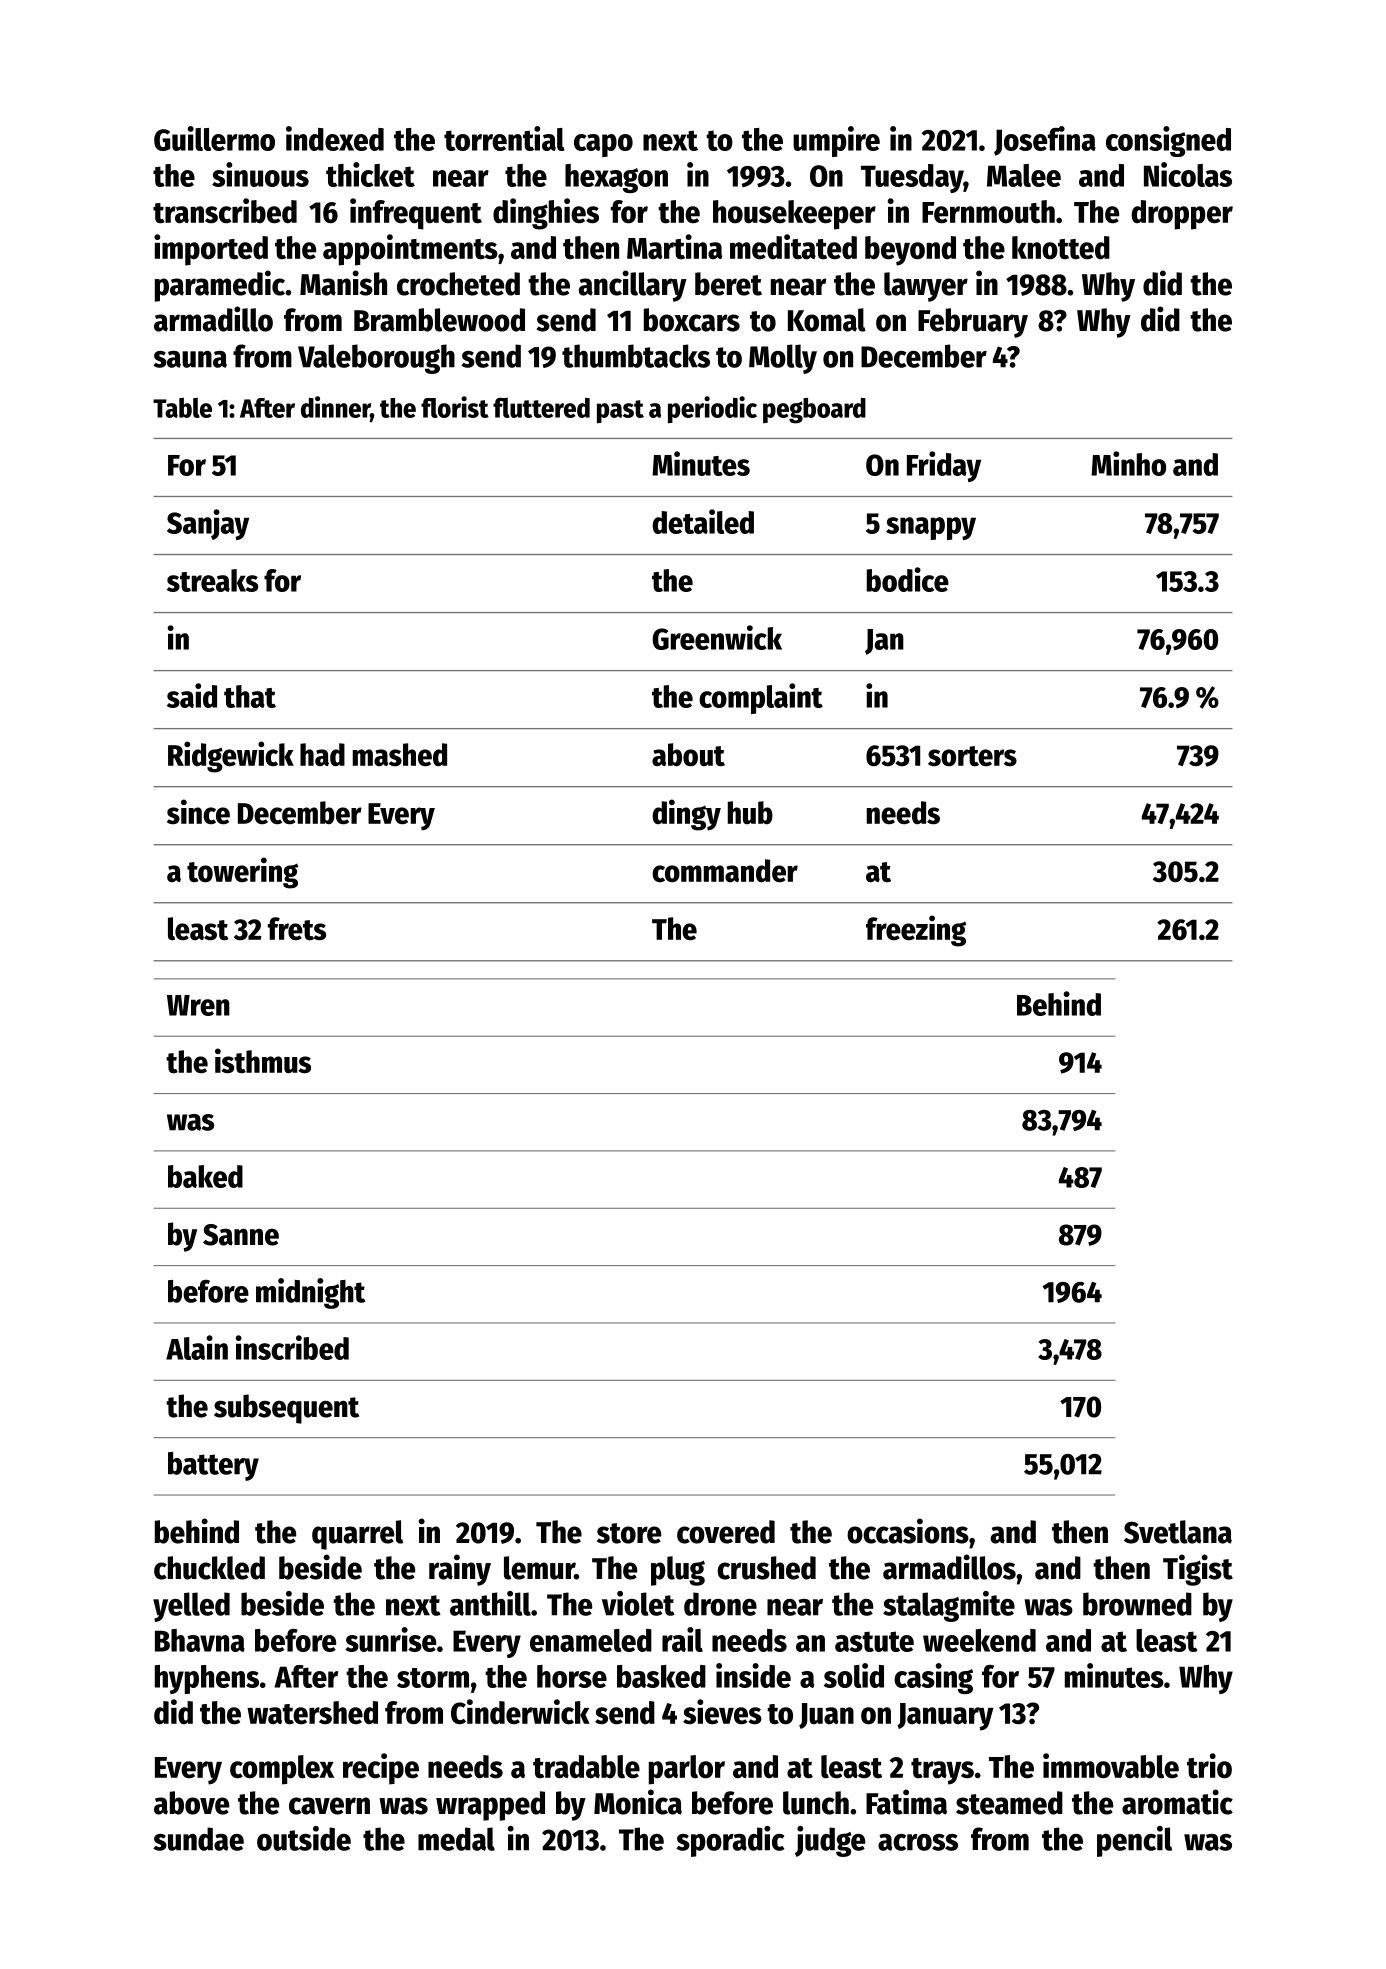 The image size is (1386, 1969). What do you see at coordinates (836, 141) in the screenshot?
I see `umpire` at bounding box center [836, 141].
